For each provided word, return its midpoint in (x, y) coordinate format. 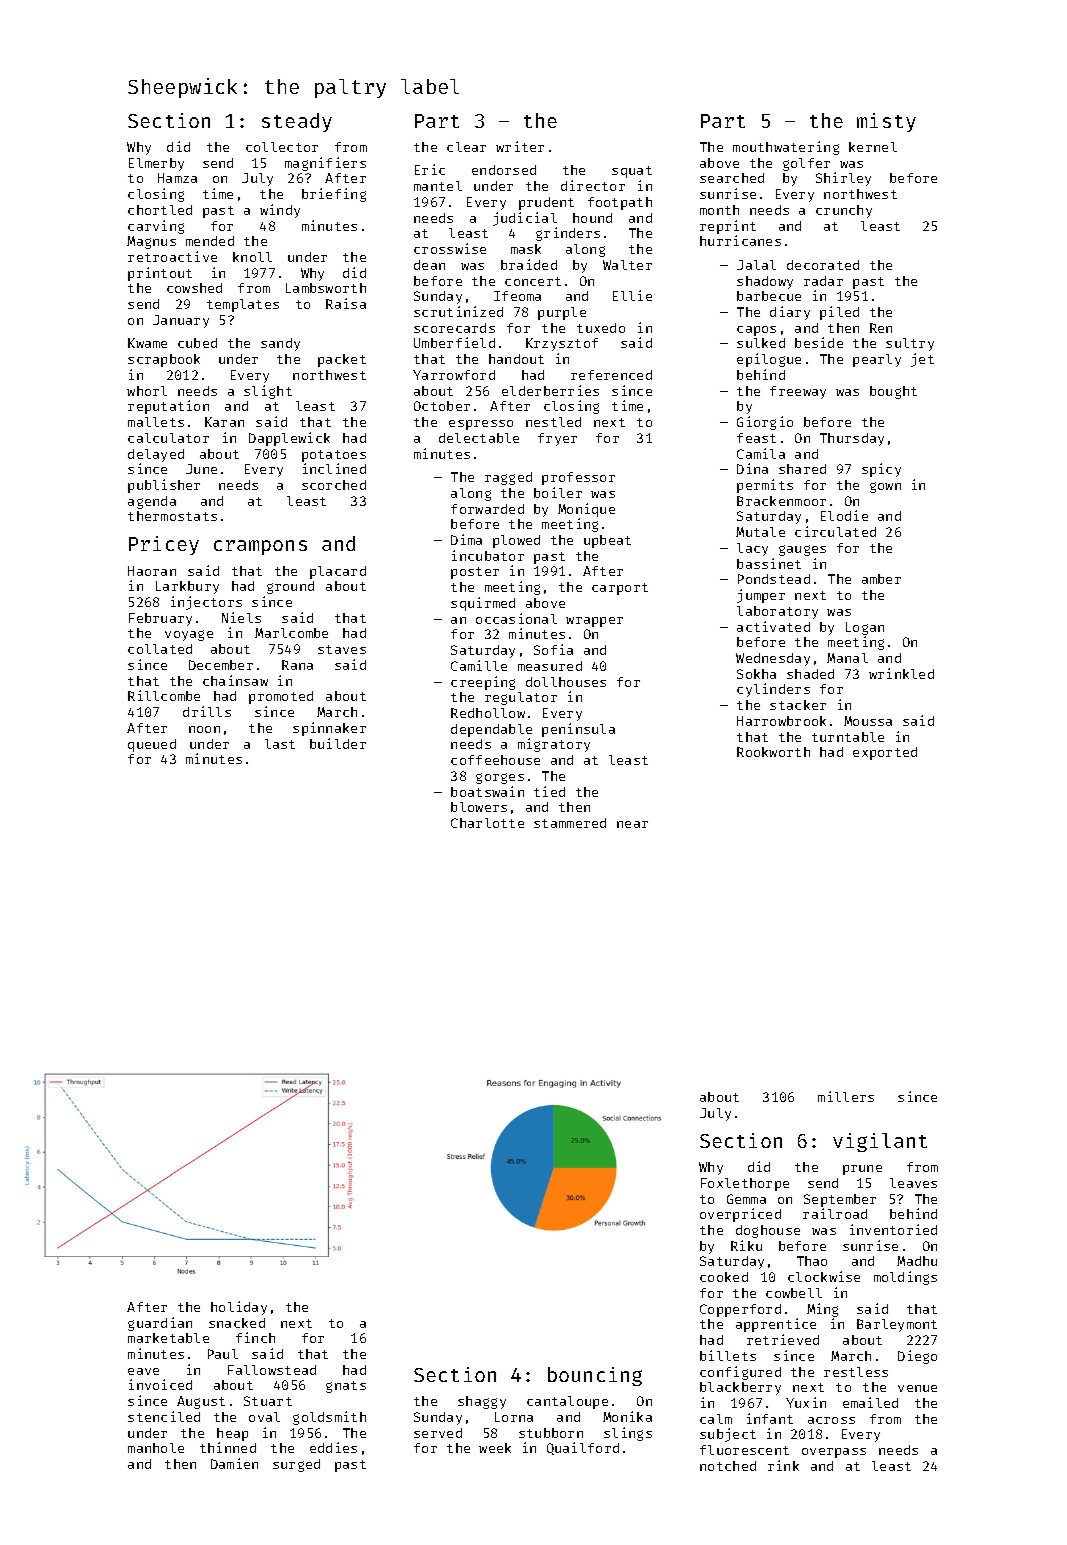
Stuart (268, 1401)
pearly (877, 360)
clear (466, 147)
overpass (834, 1453)
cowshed (194, 288)
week (495, 1448)
